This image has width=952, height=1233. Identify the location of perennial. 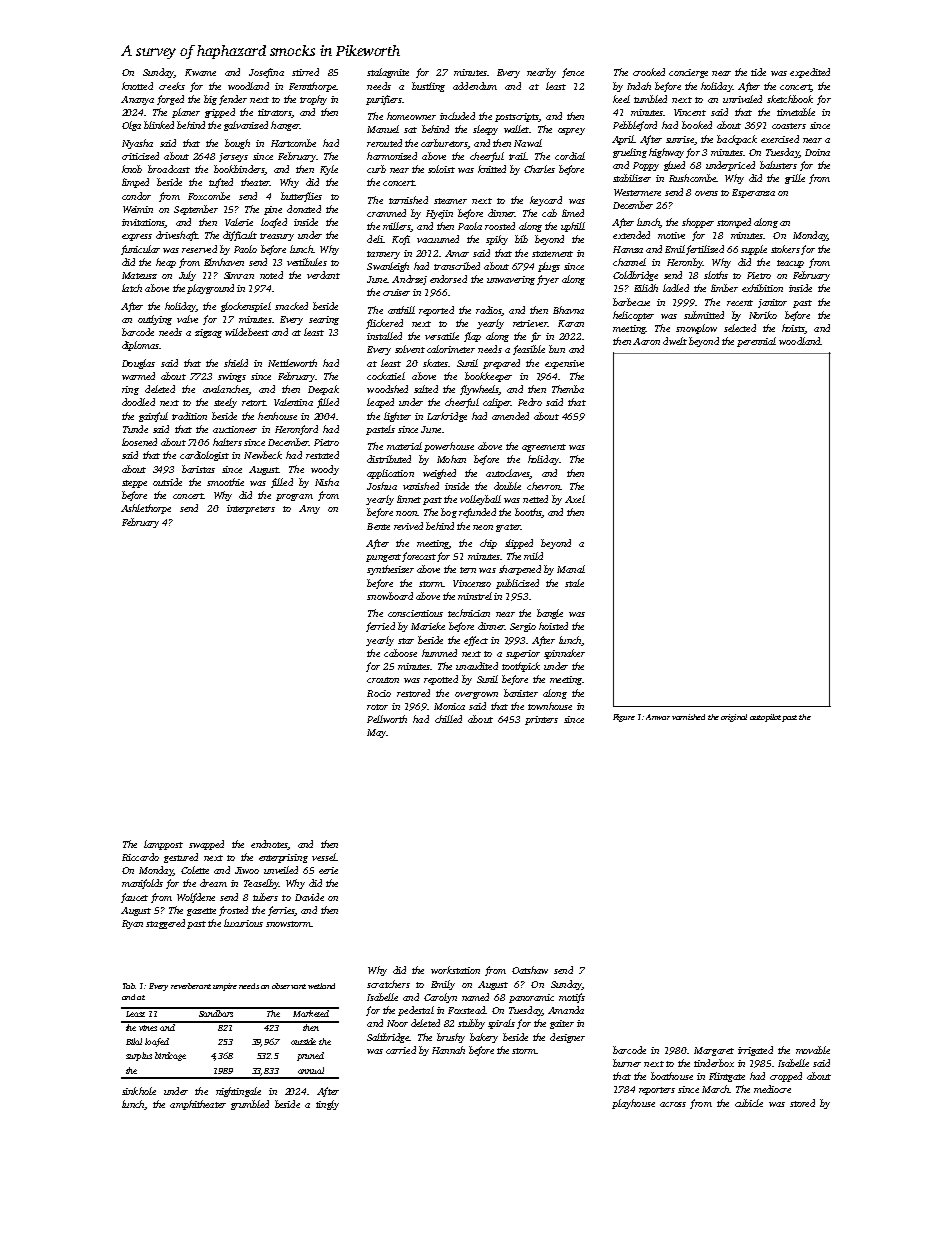
(756, 342).
